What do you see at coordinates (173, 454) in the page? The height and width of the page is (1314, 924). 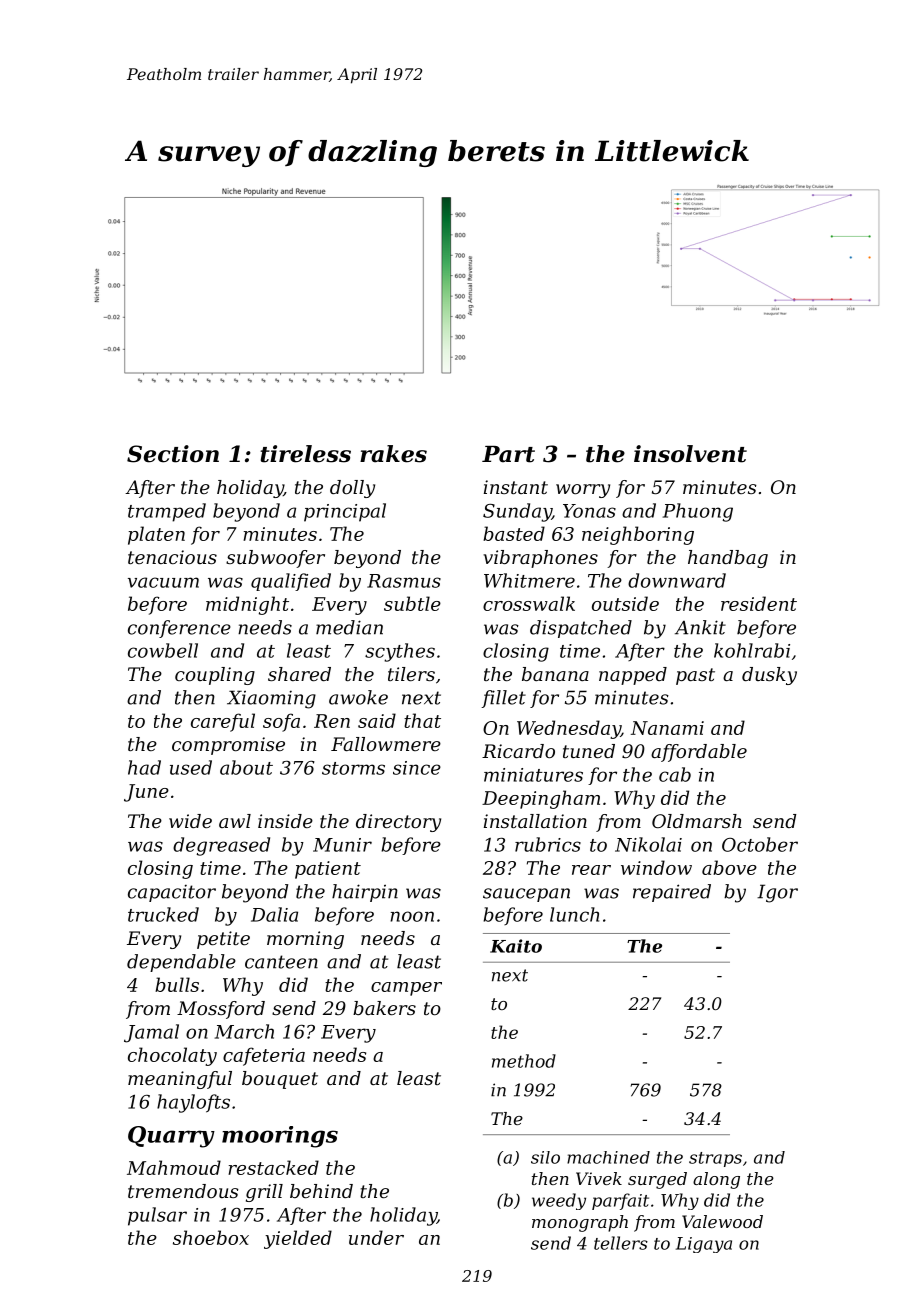 I see `Section` at bounding box center [173, 454].
